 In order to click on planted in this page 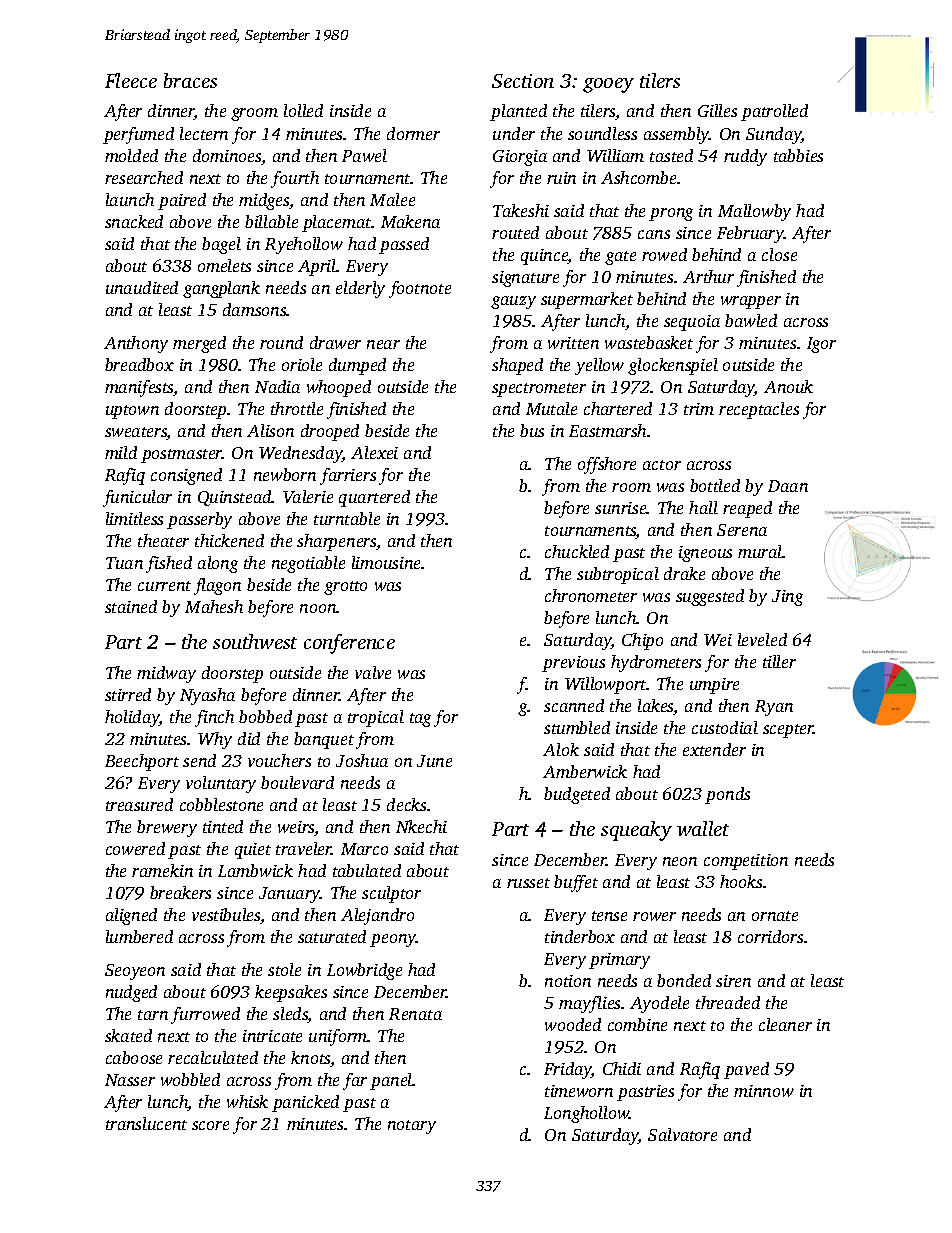, I will do `click(518, 112)`.
